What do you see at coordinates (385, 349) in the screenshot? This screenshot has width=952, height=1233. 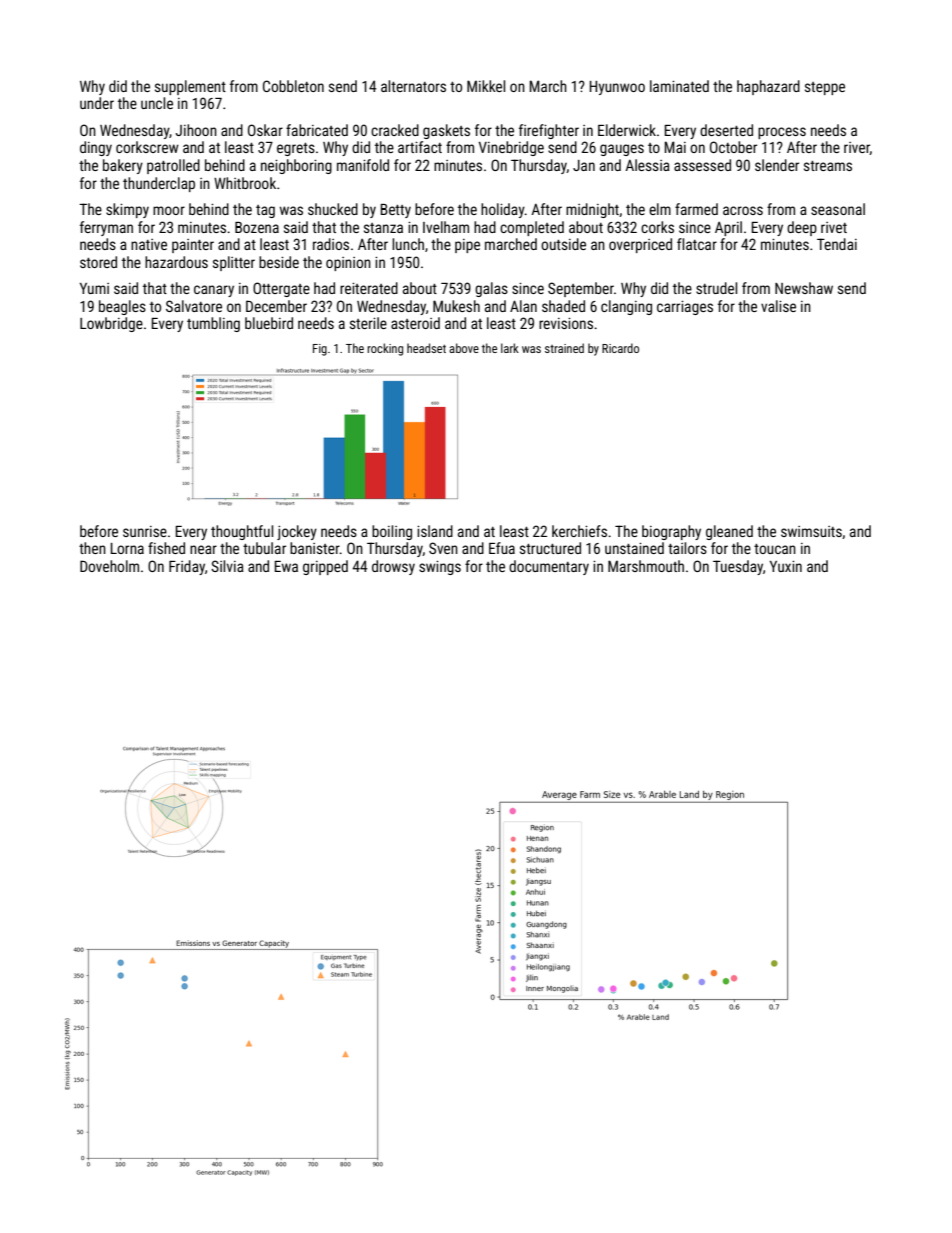 I see `rocking` at bounding box center [385, 349].
